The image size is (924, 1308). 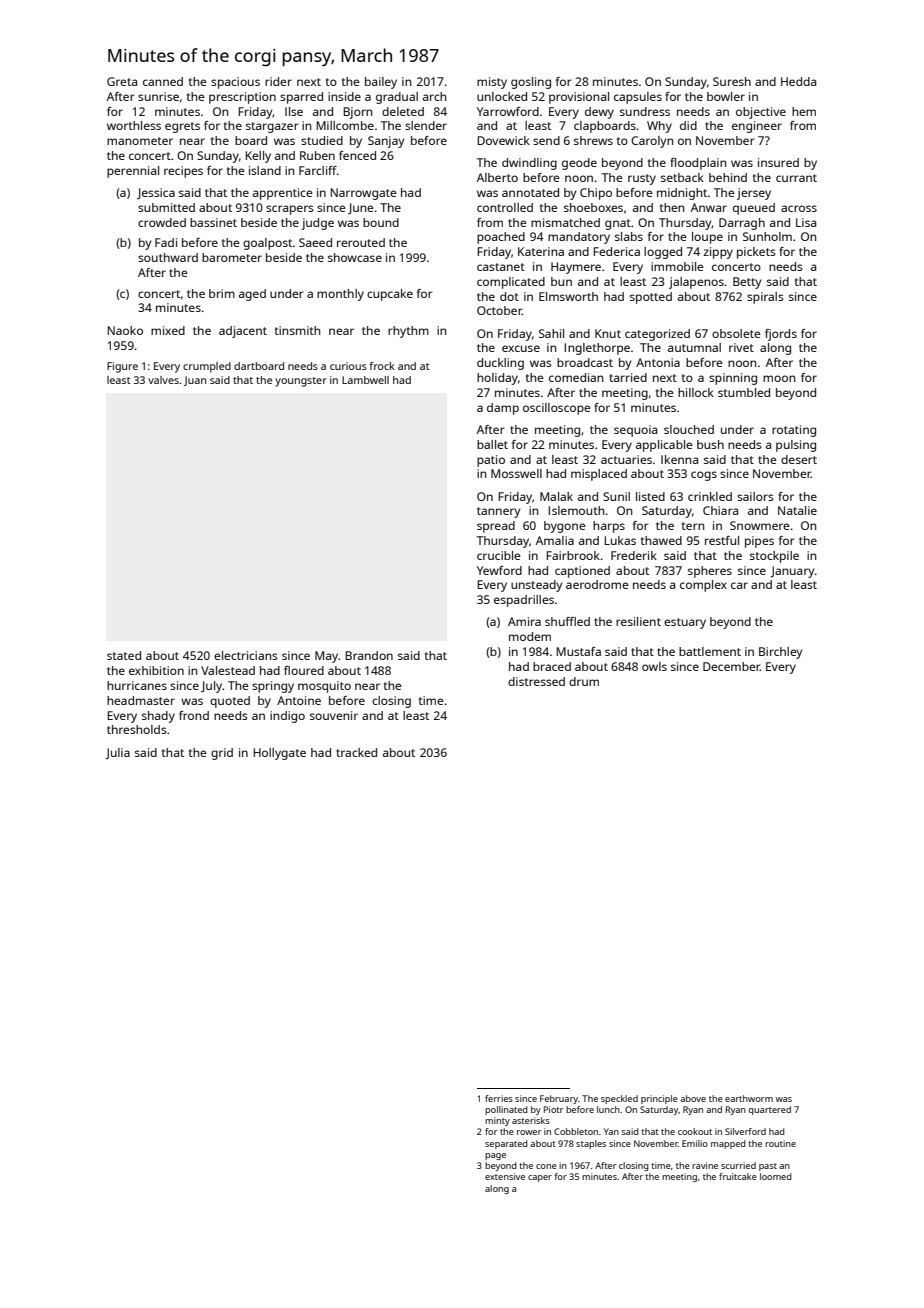 I want to click on pipes, so click(x=759, y=542).
